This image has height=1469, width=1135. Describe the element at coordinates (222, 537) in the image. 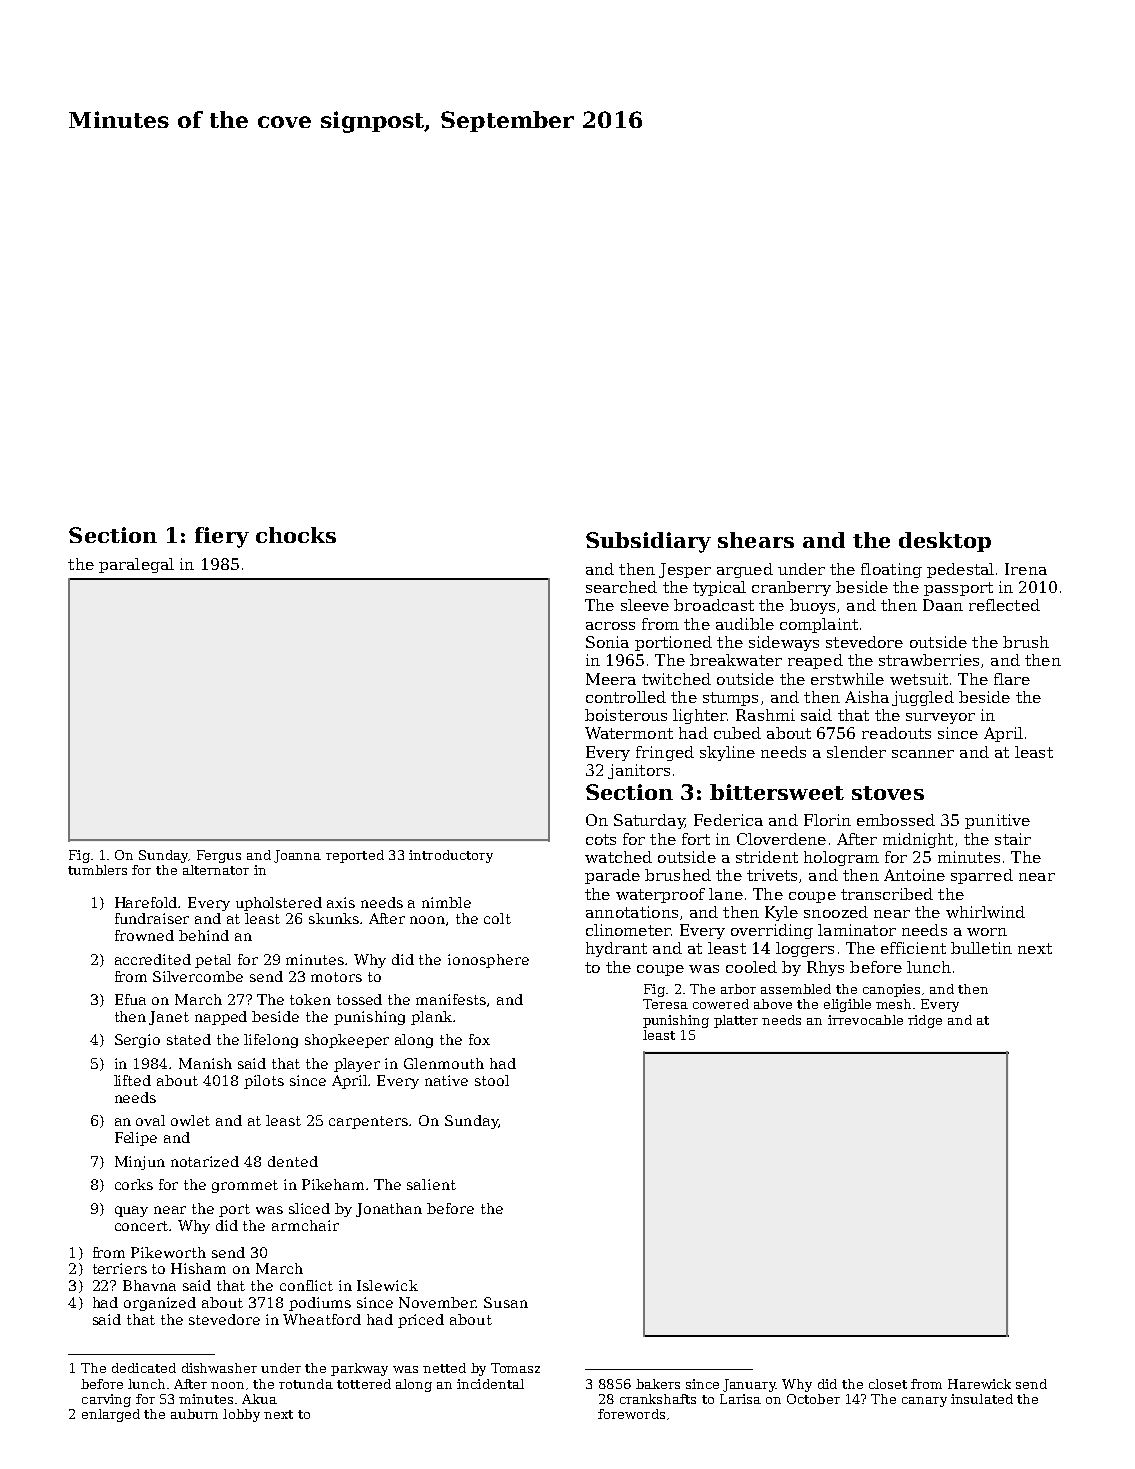

I see `fiery` at that location.
